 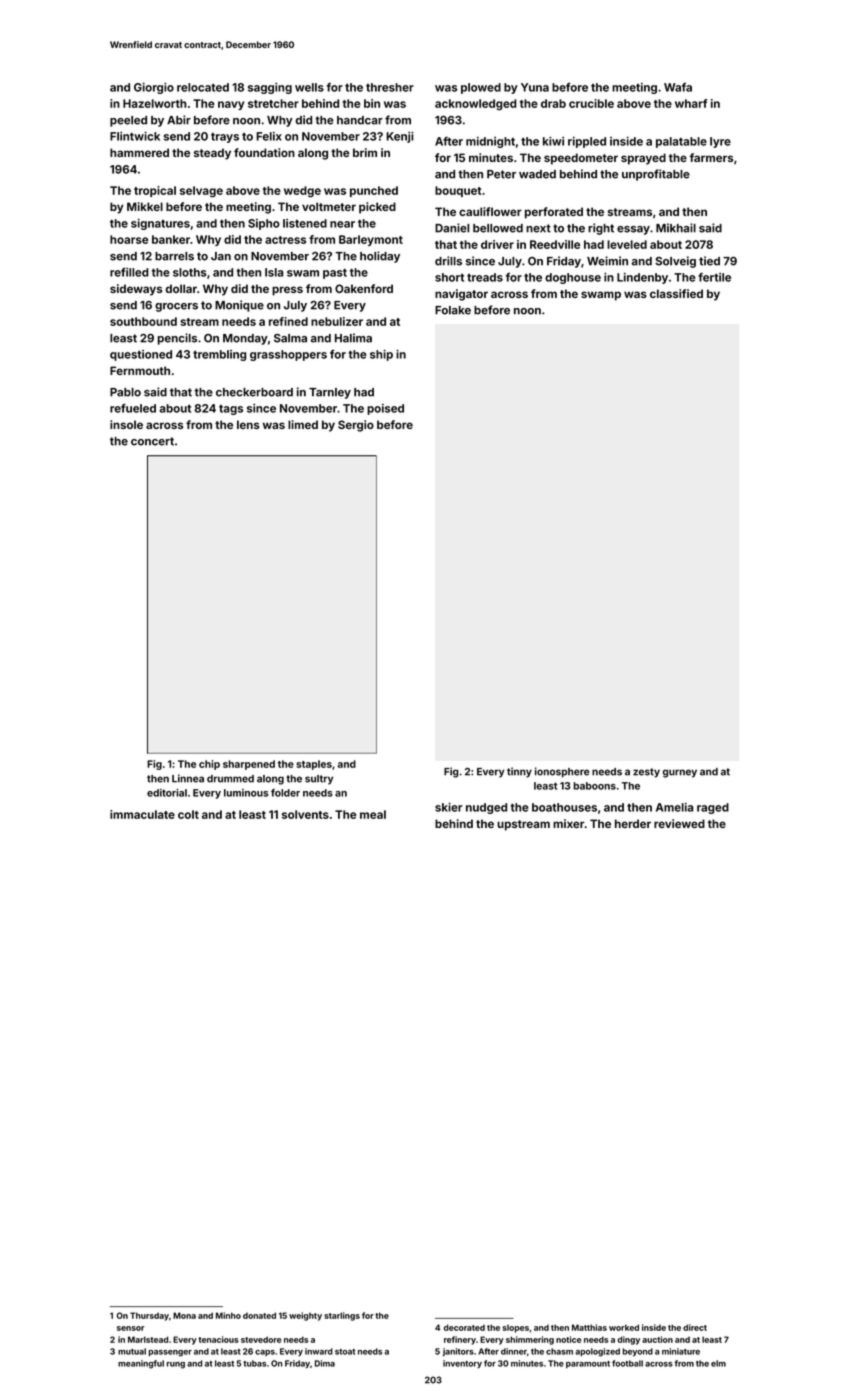 I want to click on sagging, so click(x=270, y=88).
